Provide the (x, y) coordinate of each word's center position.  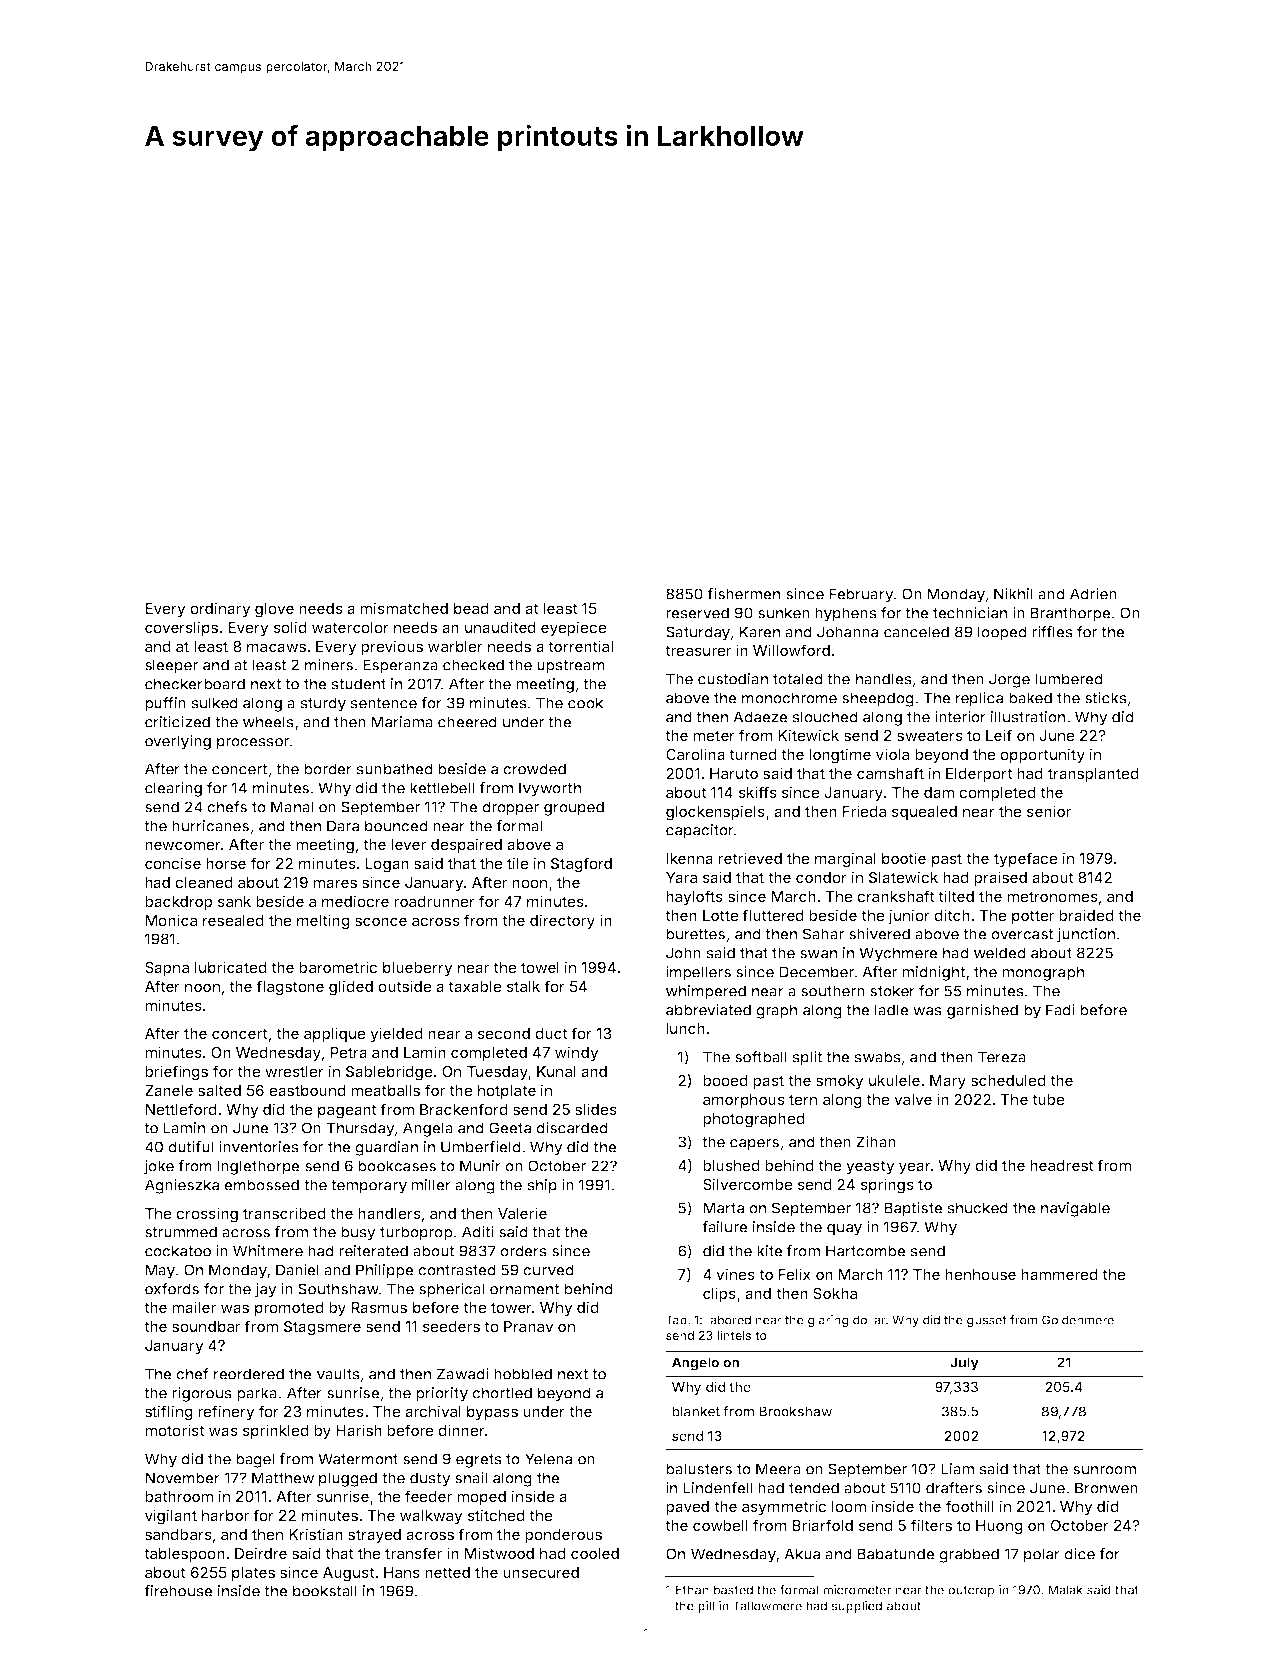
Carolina (695, 754)
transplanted (1093, 775)
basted (733, 1590)
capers (754, 1145)
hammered (1059, 1274)
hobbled (523, 1374)
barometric (338, 967)
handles (884, 679)
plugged (348, 1479)
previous (392, 647)
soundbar (206, 1326)
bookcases (397, 1166)
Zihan (876, 1142)
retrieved (750, 858)
